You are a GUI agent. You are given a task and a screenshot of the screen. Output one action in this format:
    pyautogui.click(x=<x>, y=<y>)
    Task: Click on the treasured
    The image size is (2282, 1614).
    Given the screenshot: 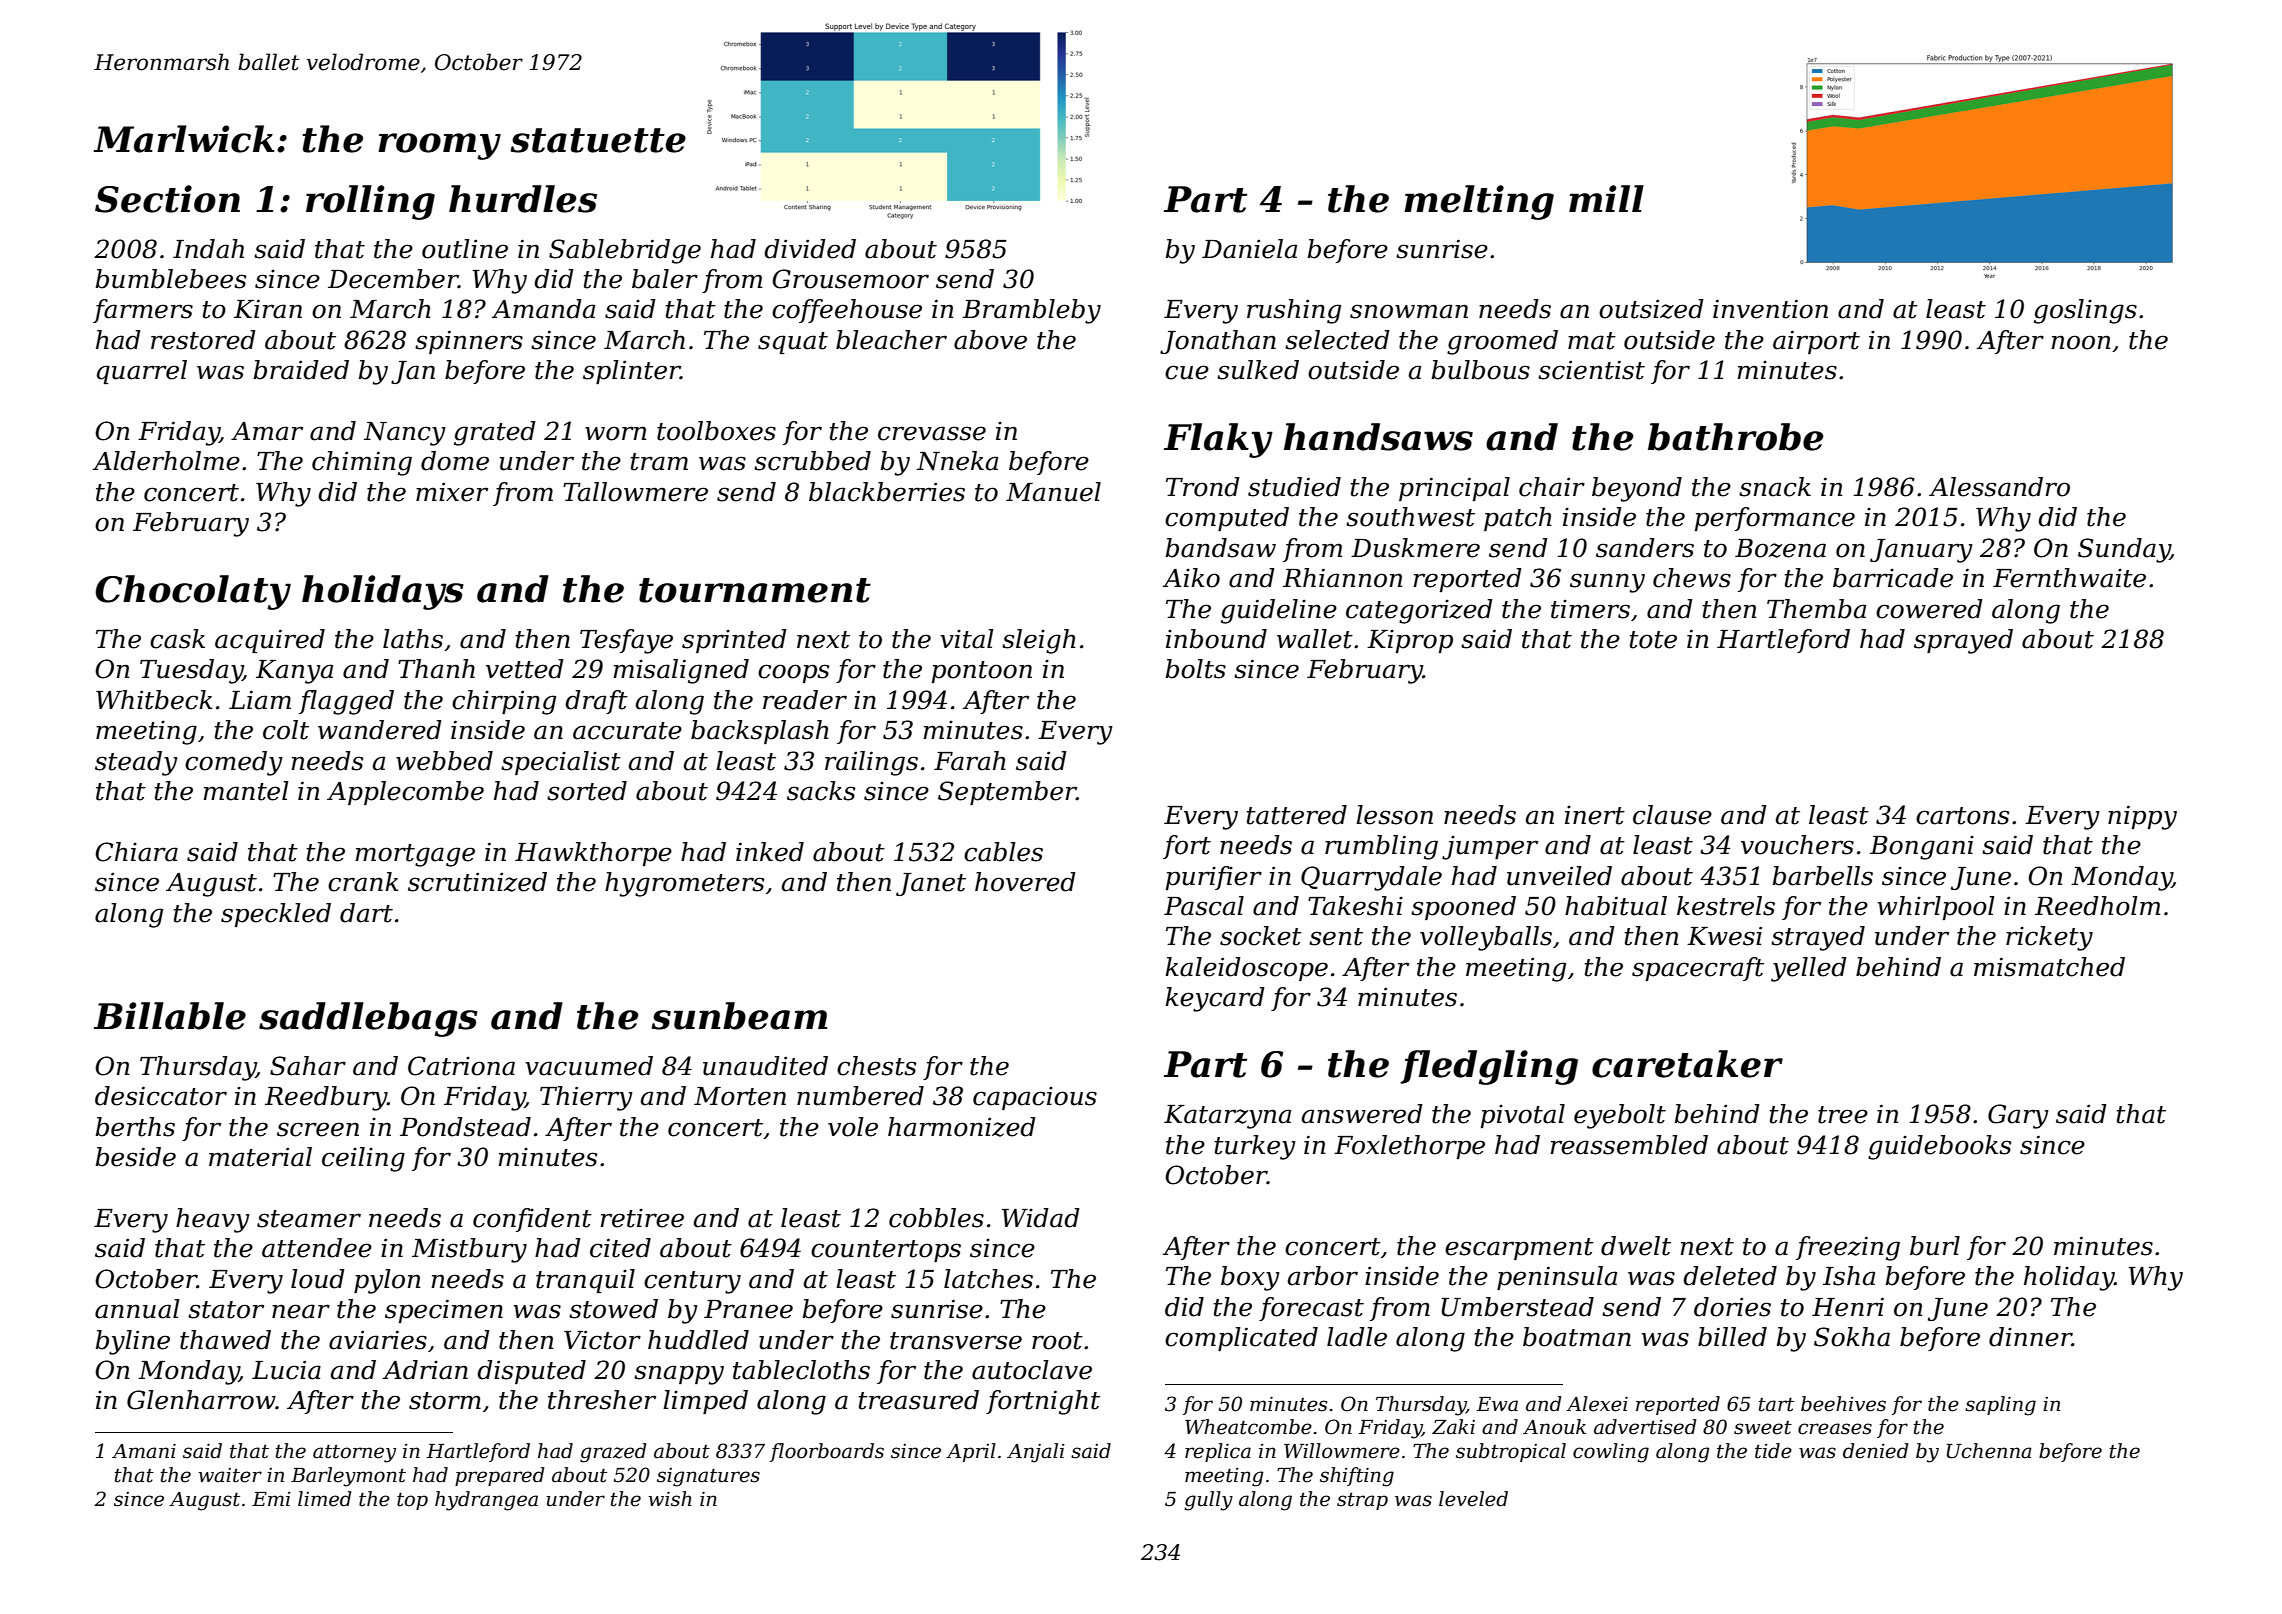 What is the action you would take?
    pyautogui.click(x=919, y=1400)
